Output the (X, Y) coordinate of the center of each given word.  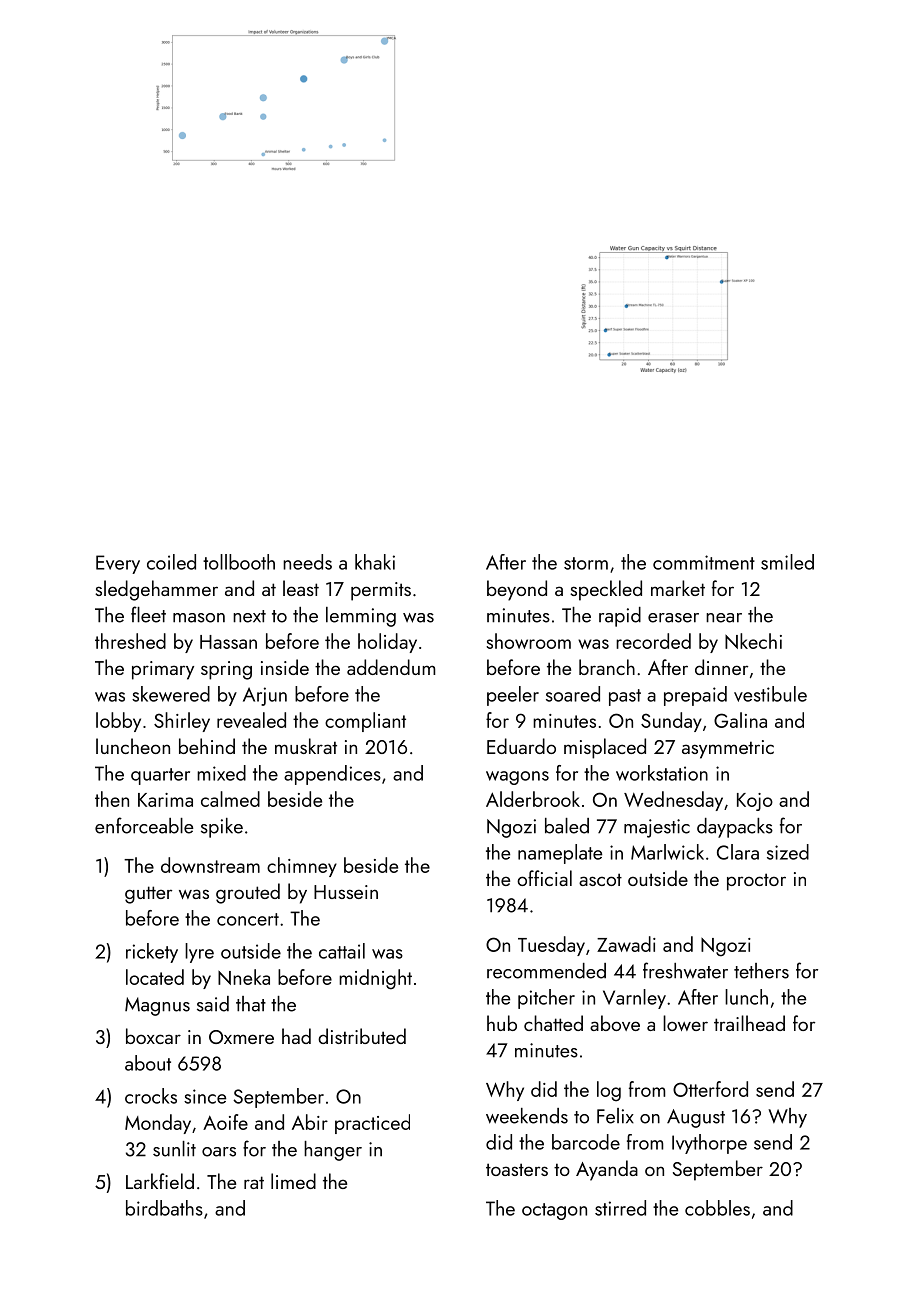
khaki (375, 562)
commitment (704, 562)
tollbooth (239, 562)
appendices (332, 775)
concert (248, 919)
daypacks (735, 828)
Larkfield (160, 1181)
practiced (372, 1124)
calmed (230, 799)
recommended (546, 971)
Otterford (710, 1089)
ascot (600, 879)
